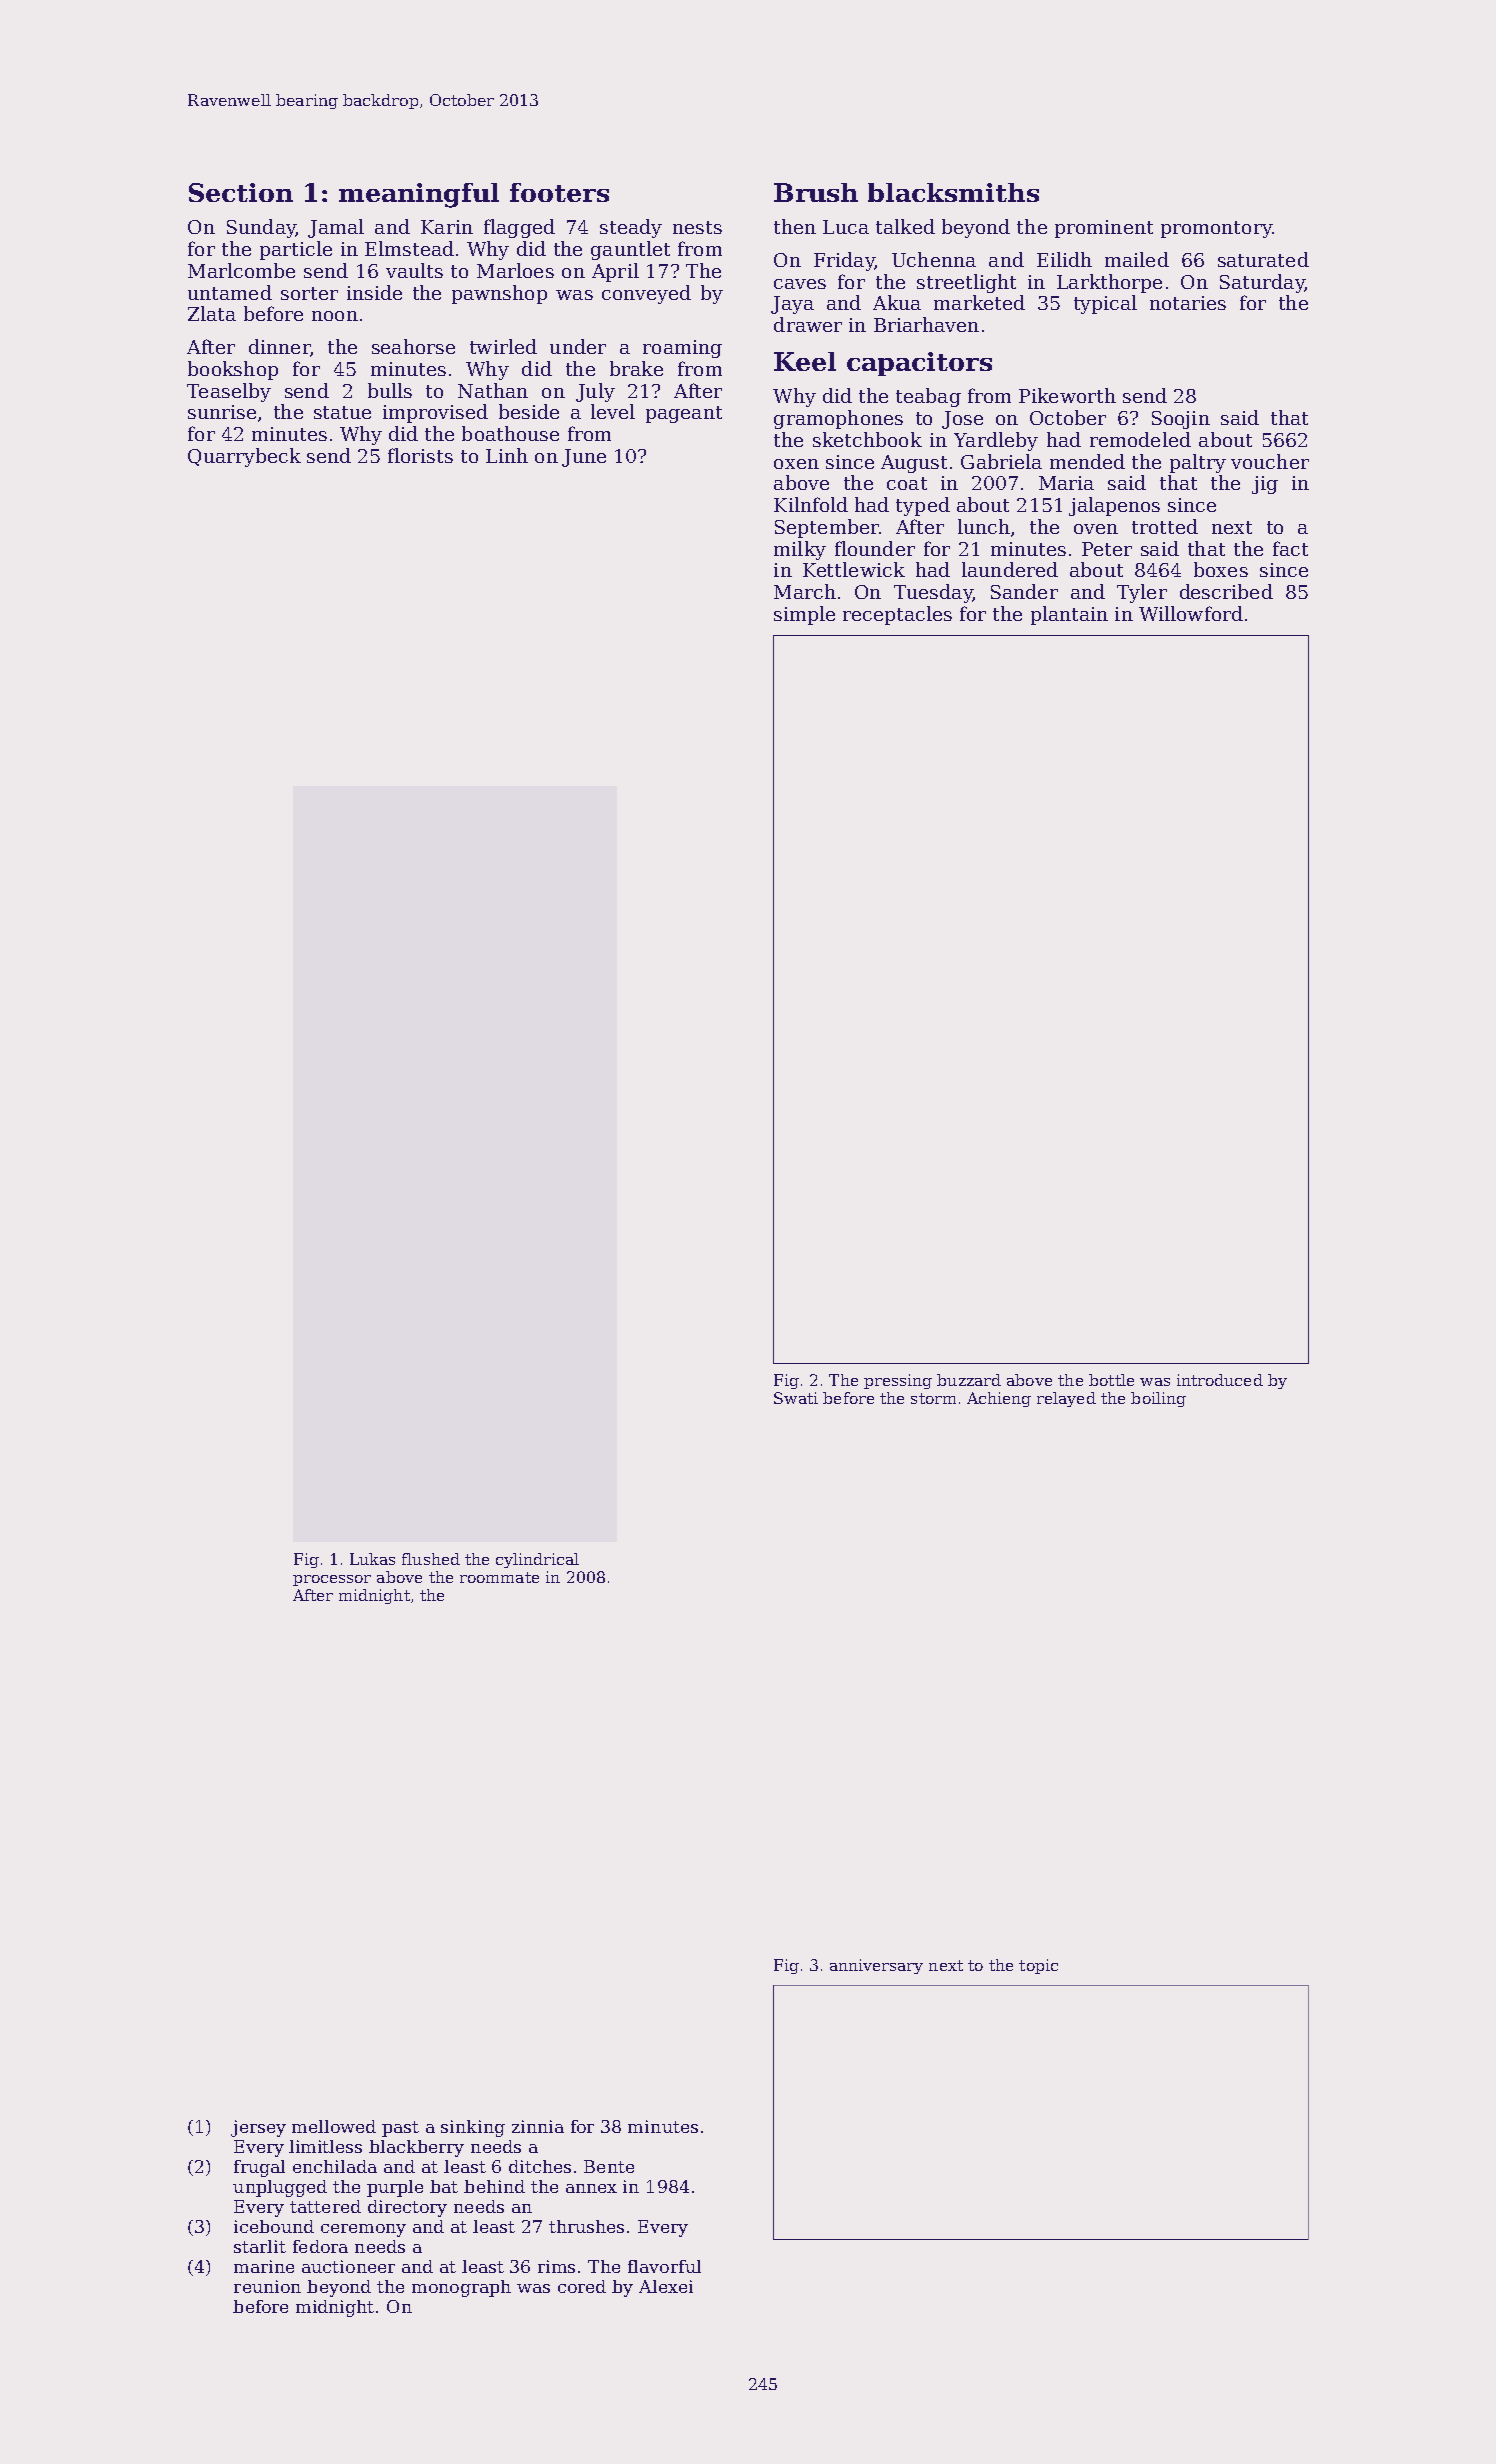 The image size is (1496, 2464). Describe the element at coordinates (1191, 613) in the page. I see `Willowford` at that location.
